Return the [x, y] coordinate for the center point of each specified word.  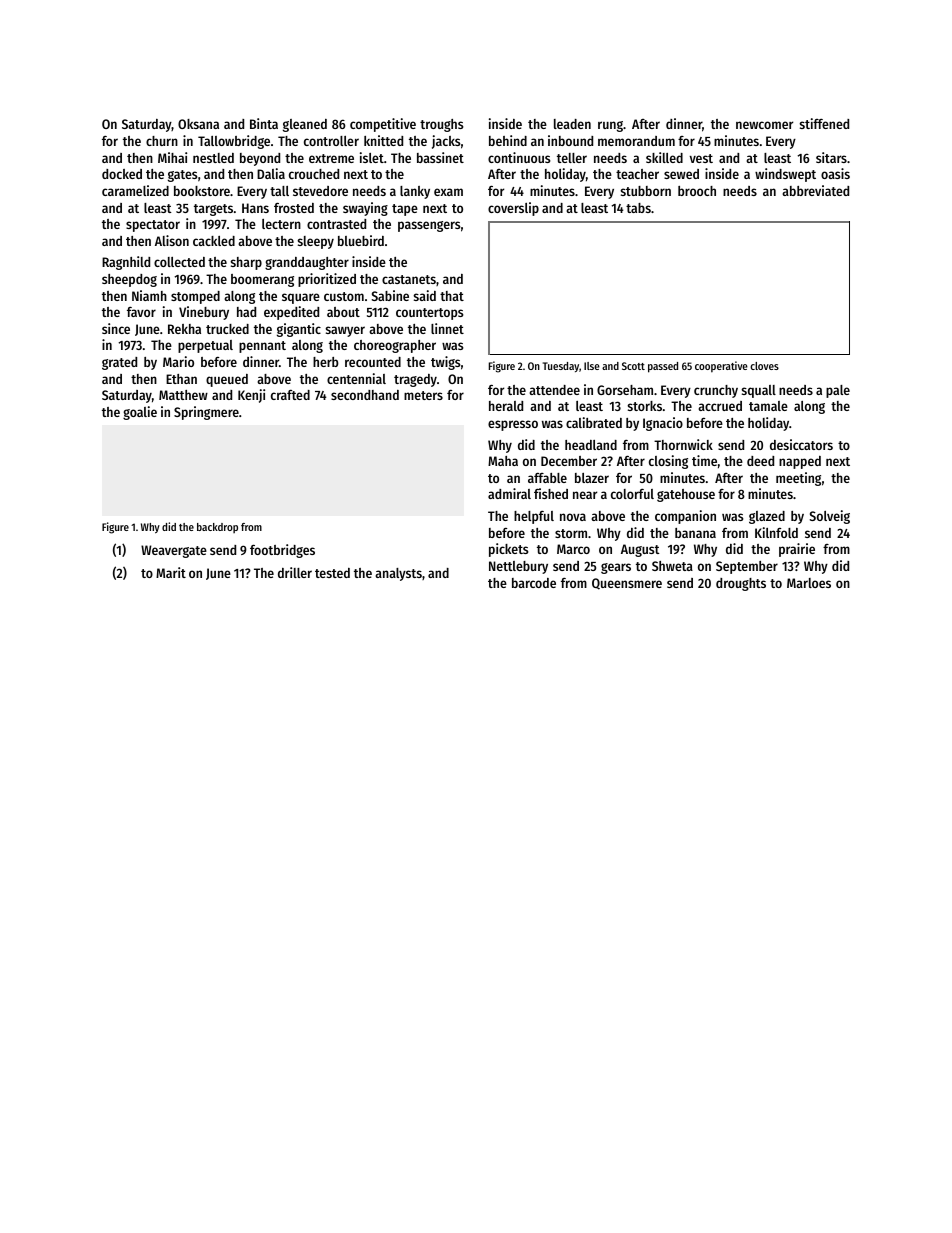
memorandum [636, 141]
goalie [140, 413]
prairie [797, 550]
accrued [720, 406]
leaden [572, 124]
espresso [513, 425]
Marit [171, 572]
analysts [398, 574]
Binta [264, 123]
